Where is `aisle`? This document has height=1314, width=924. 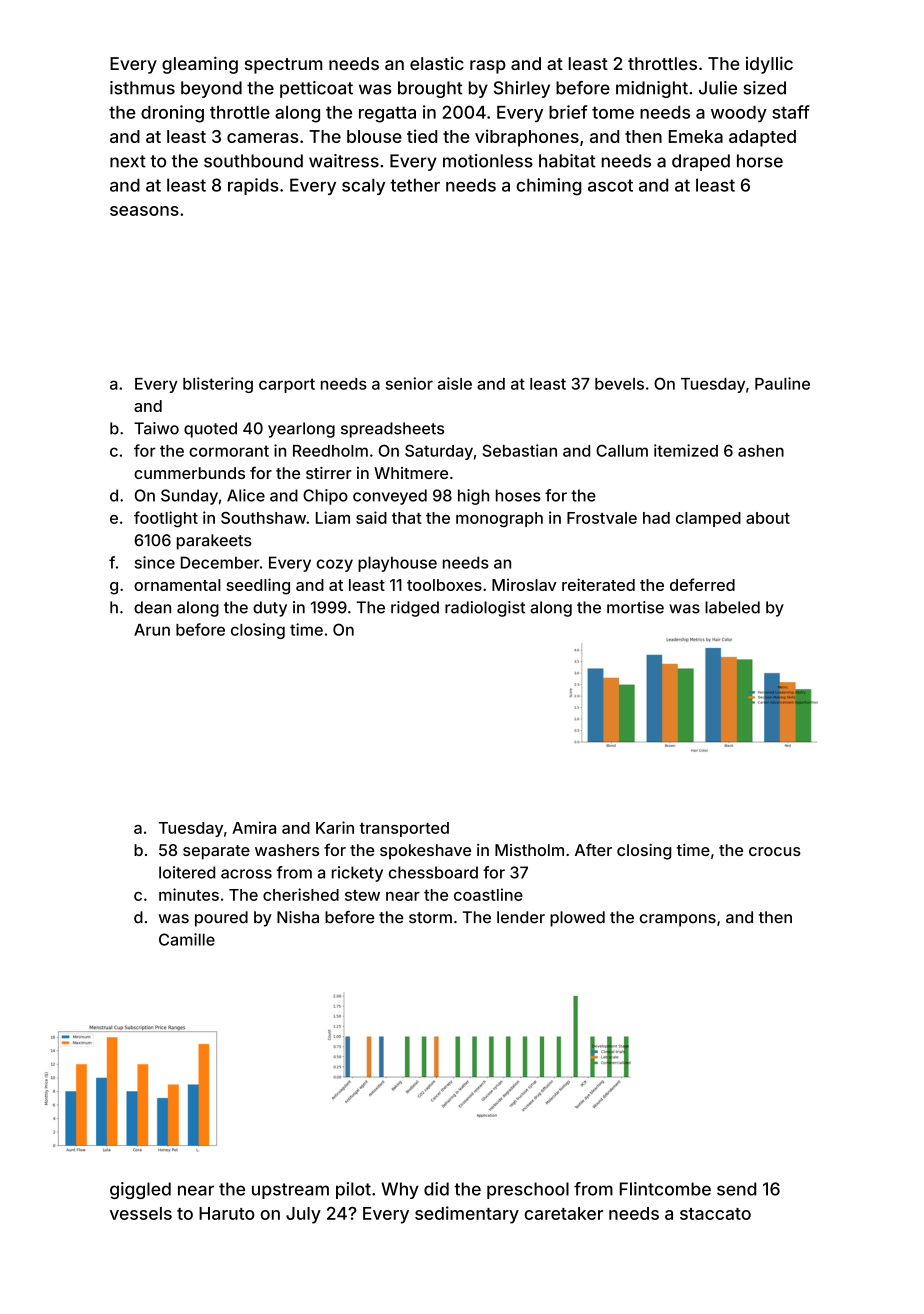 aisle is located at coordinates (455, 383).
